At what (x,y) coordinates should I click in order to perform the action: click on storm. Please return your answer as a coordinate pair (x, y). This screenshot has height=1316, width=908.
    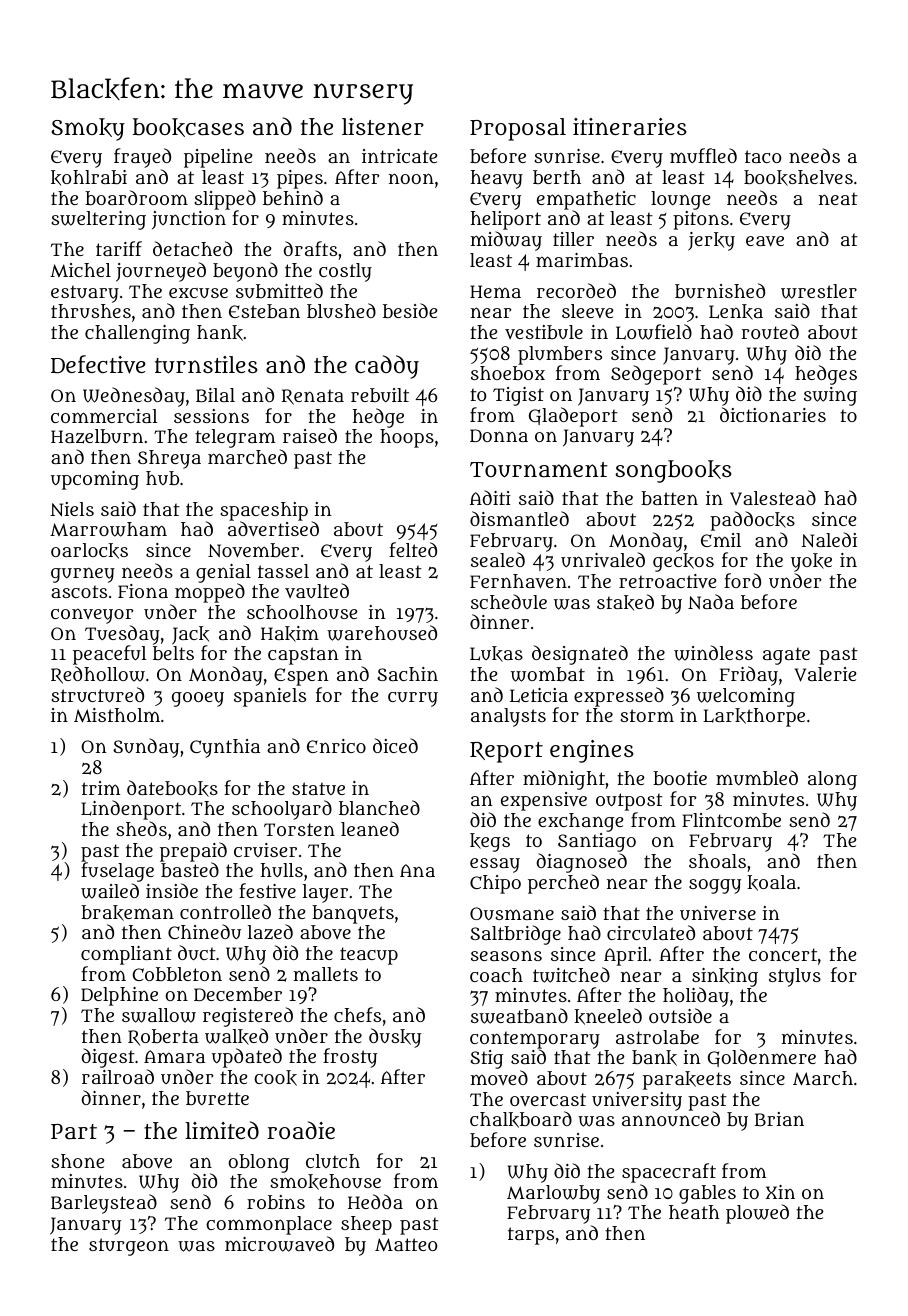
    Looking at the image, I should click on (647, 715).
